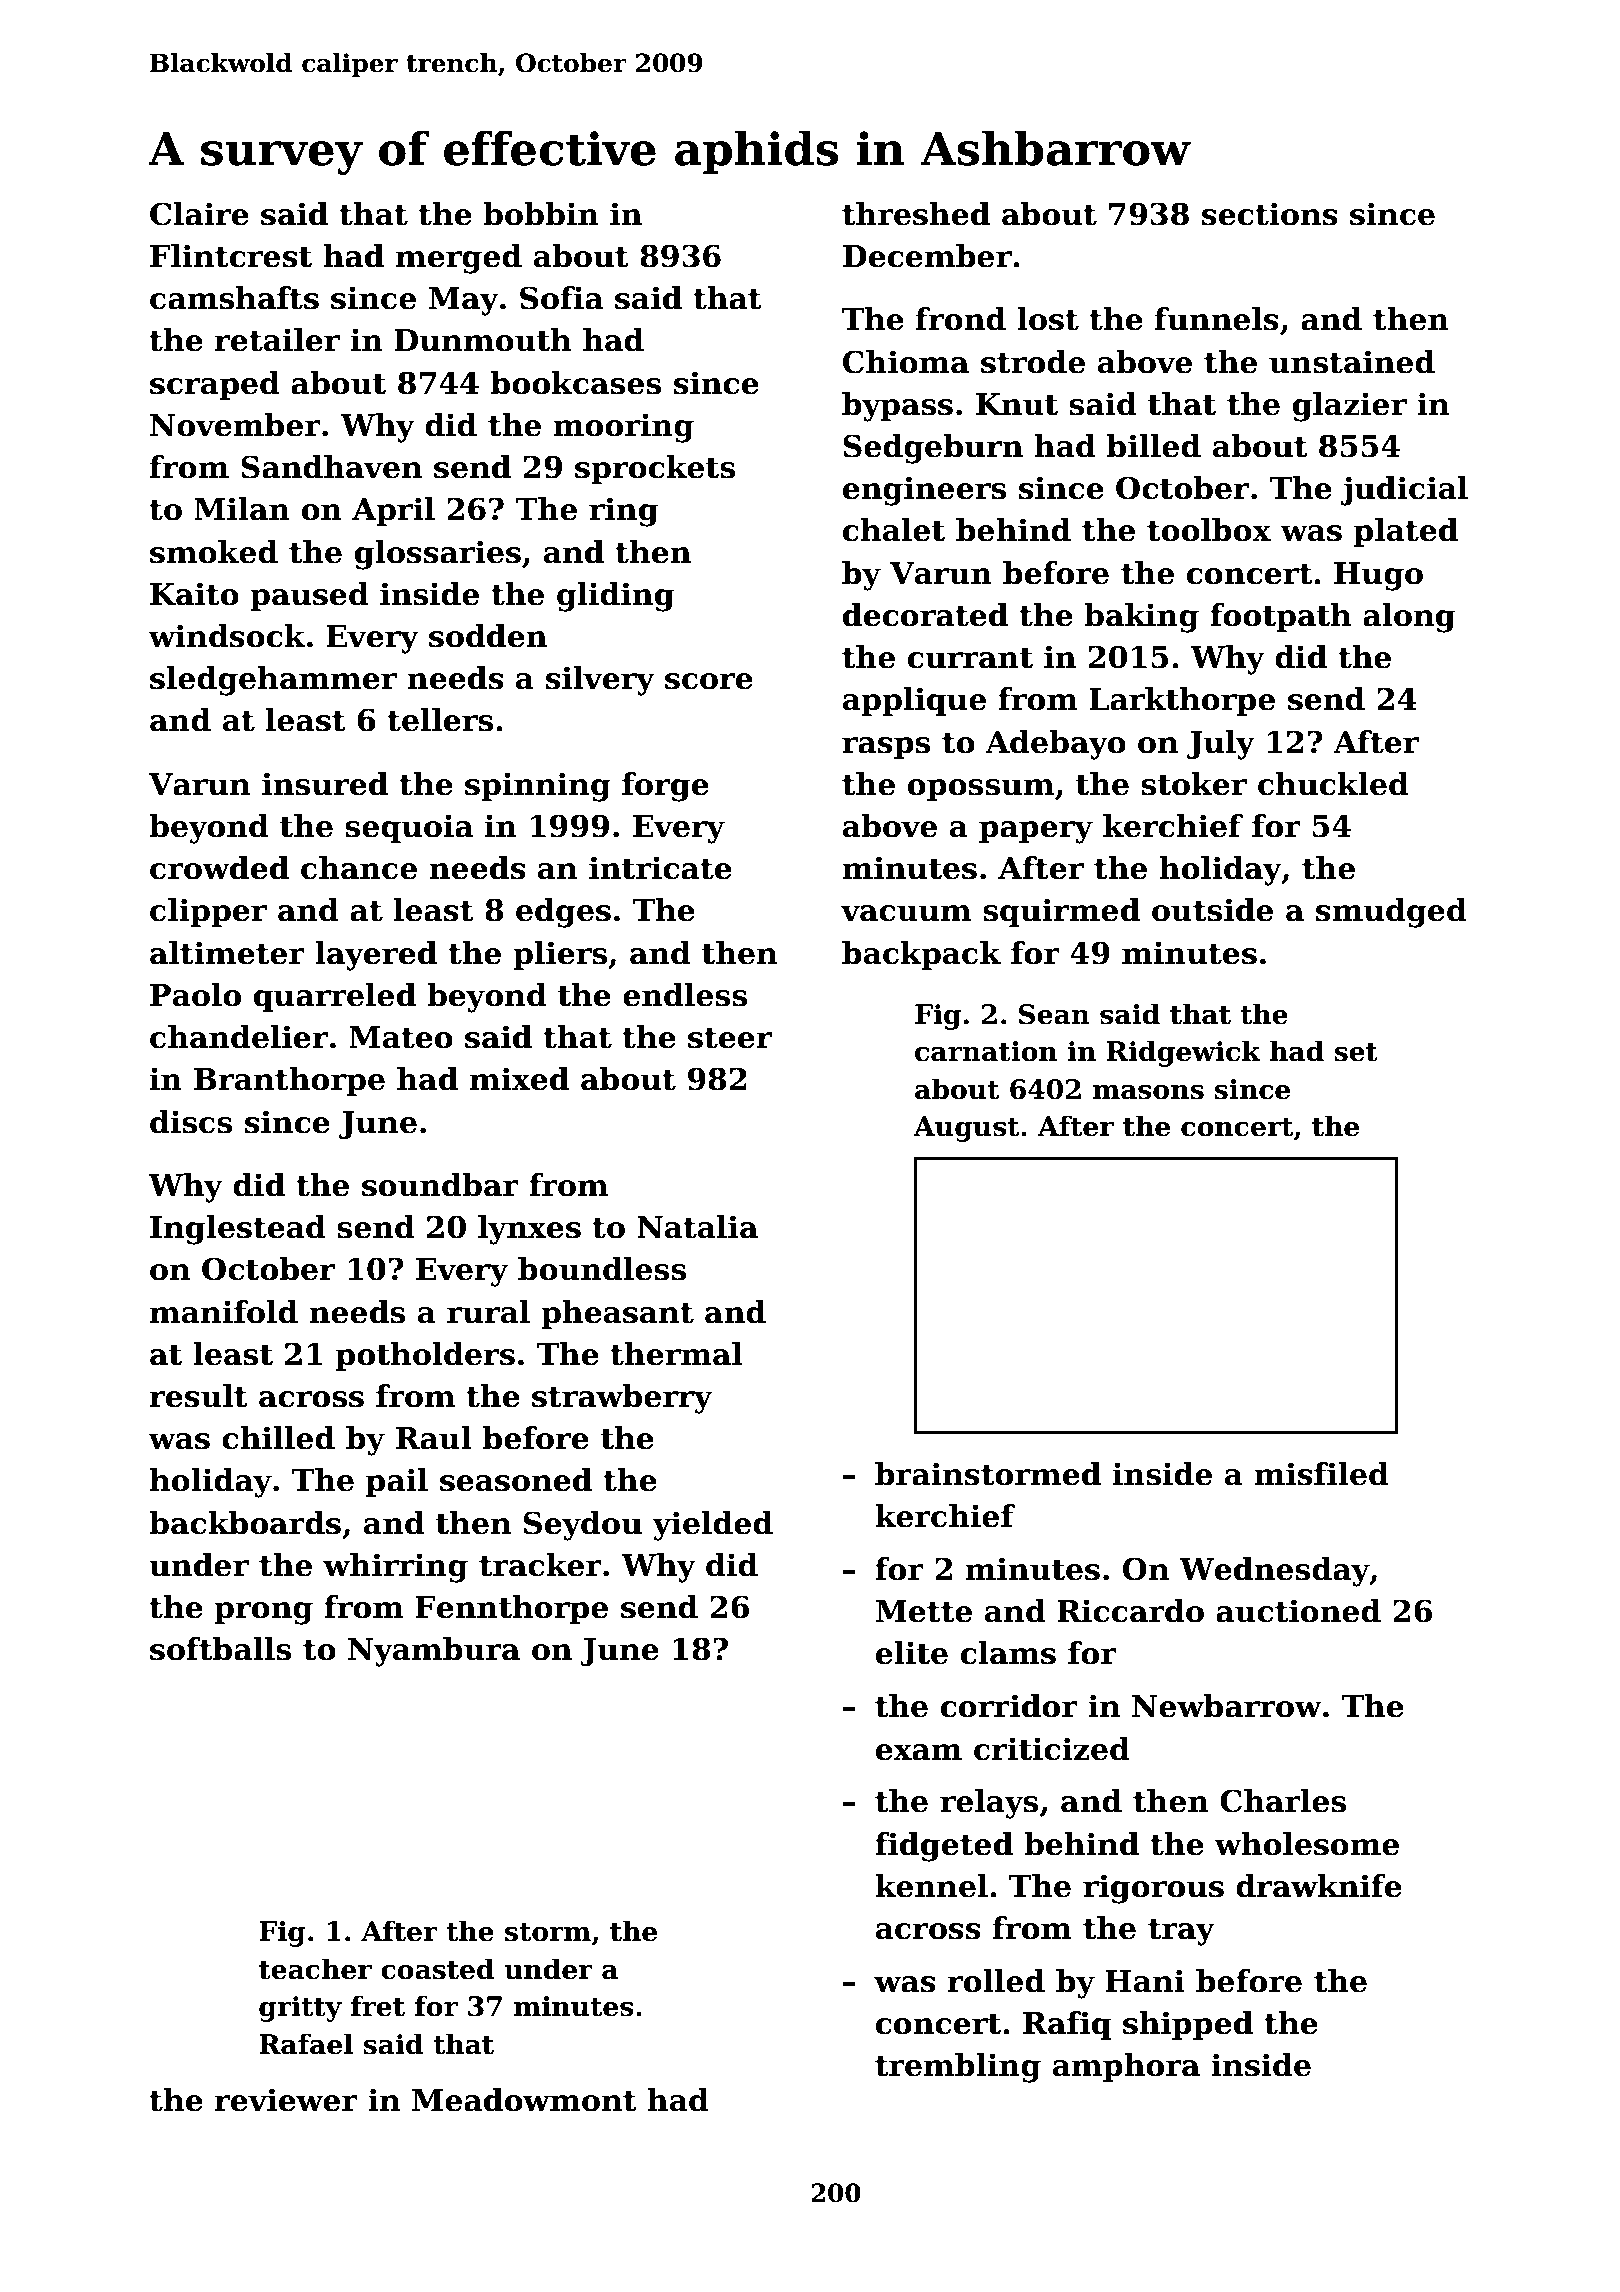 This page has height=2292, width=1620. What do you see at coordinates (1153, 1889) in the page?
I see `rigorous` at bounding box center [1153, 1889].
